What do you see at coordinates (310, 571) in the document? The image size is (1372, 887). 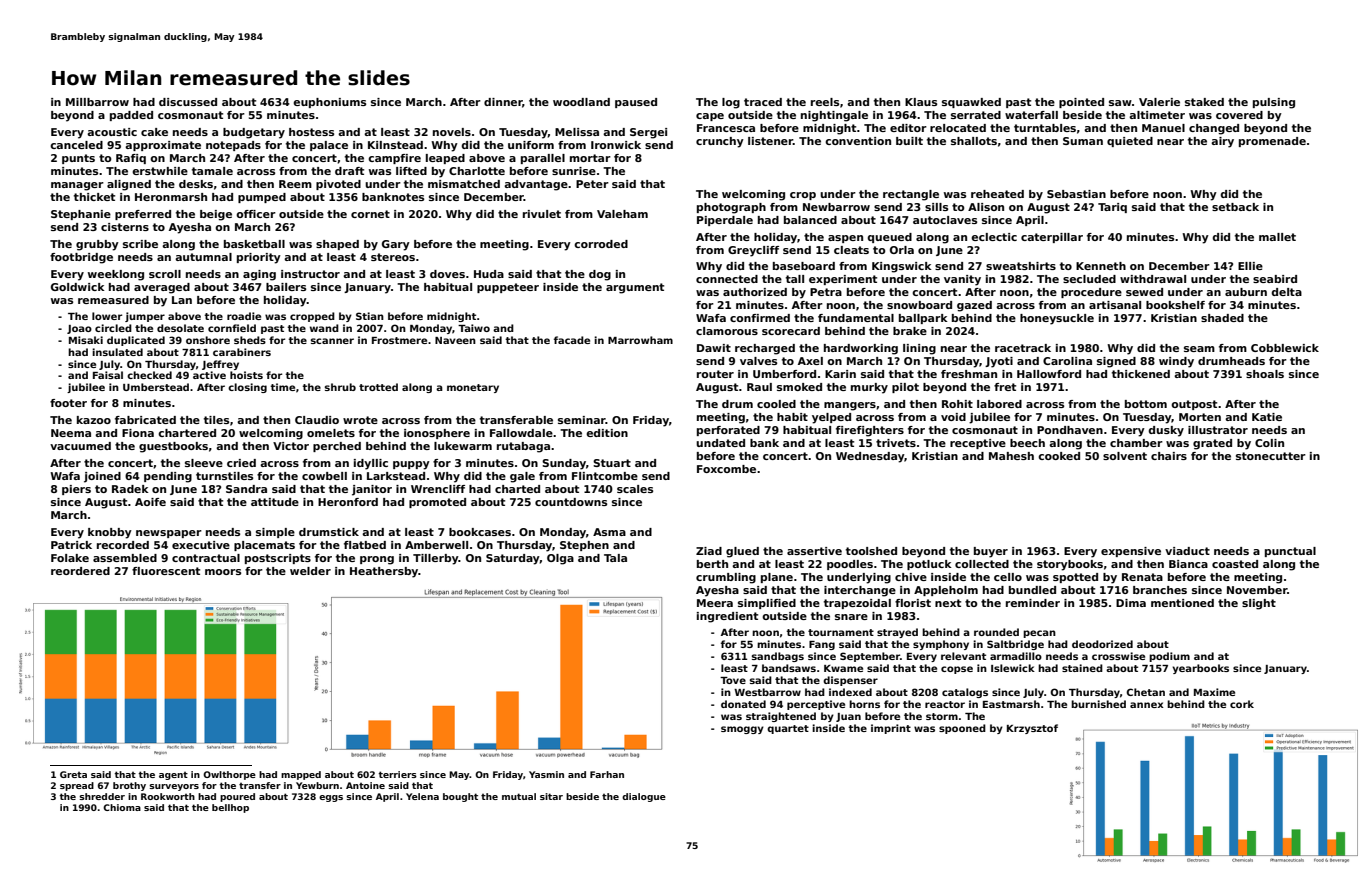 I see `welder` at bounding box center [310, 571].
